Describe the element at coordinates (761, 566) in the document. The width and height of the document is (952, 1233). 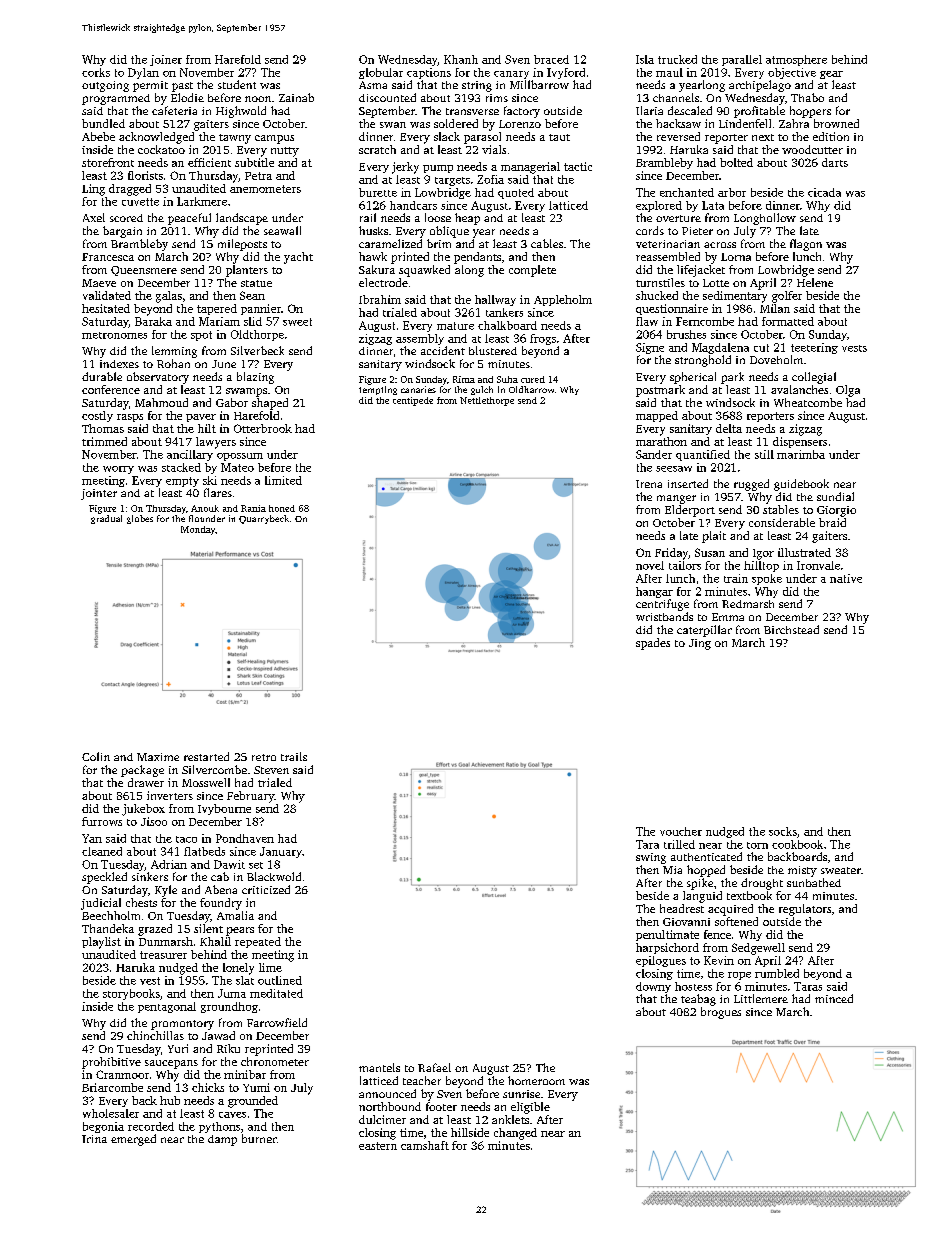
I see `hilltop` at that location.
